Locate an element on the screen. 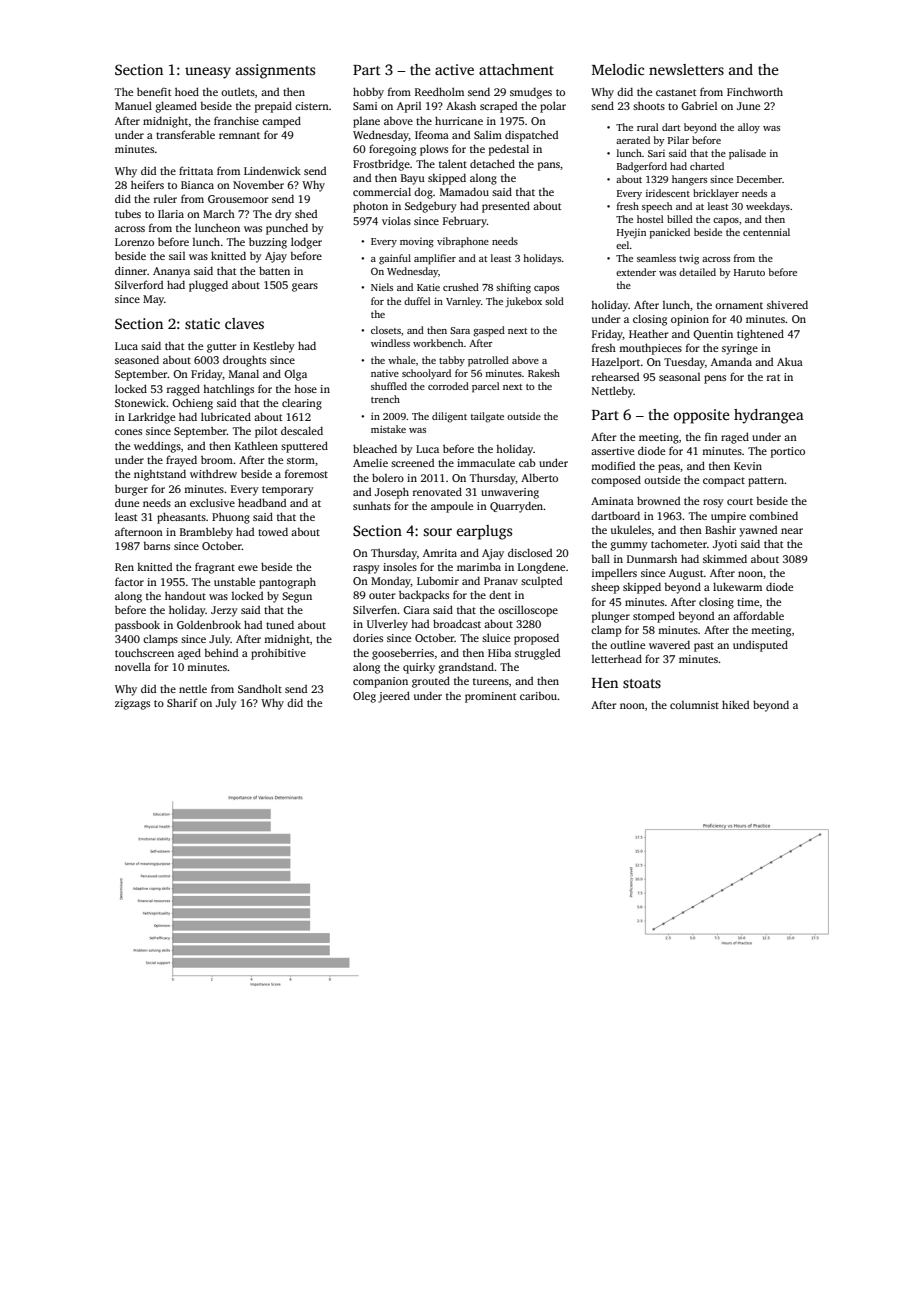 This screenshot has width=924, height=1308. columnist is located at coordinates (694, 705).
